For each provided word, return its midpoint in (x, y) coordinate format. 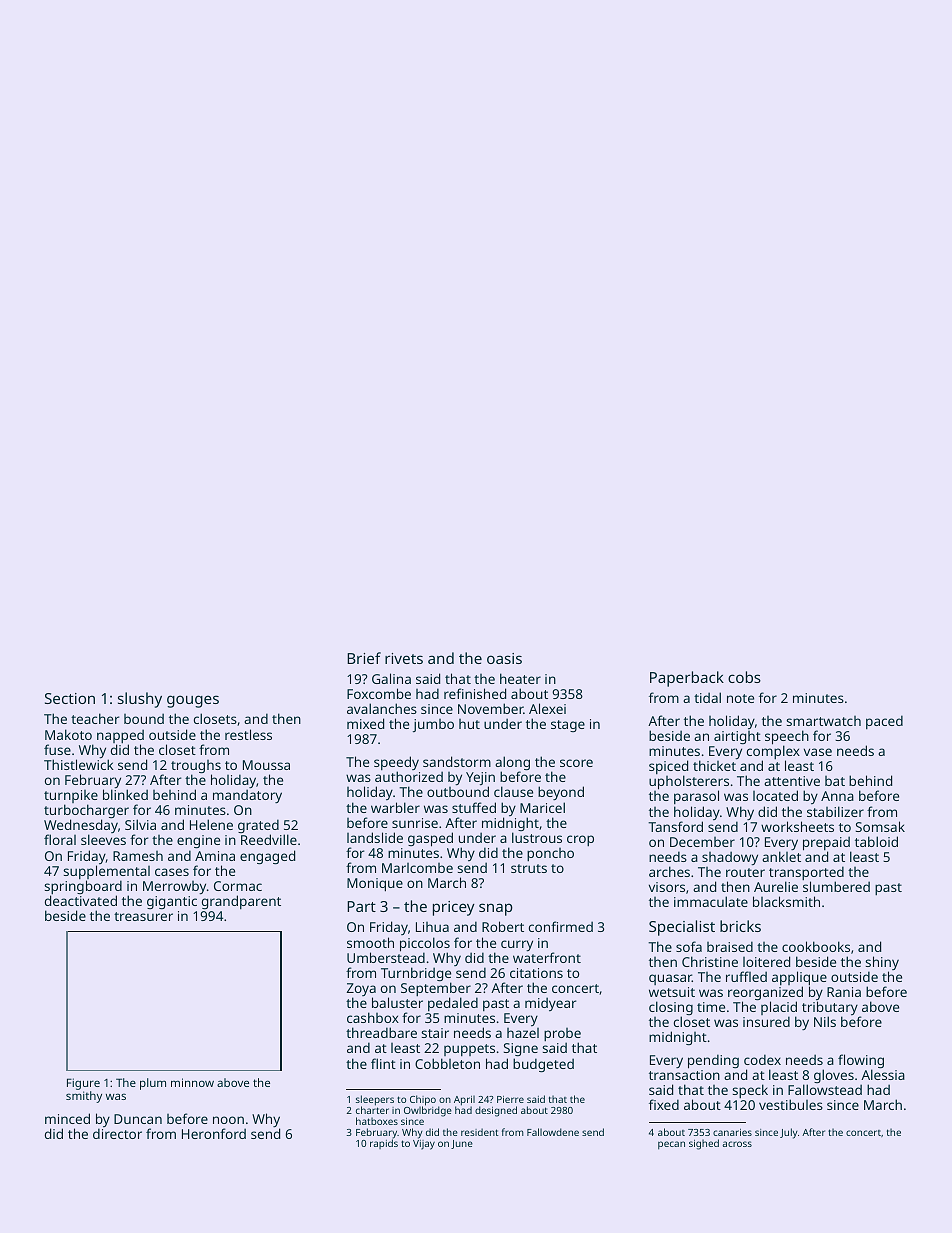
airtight (737, 737)
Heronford (214, 1133)
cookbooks (816, 946)
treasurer (143, 916)
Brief (364, 658)
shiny (882, 963)
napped (120, 736)
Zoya (361, 989)
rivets (404, 658)
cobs (744, 677)
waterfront (547, 957)
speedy (396, 764)
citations (536, 973)
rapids (384, 1144)
